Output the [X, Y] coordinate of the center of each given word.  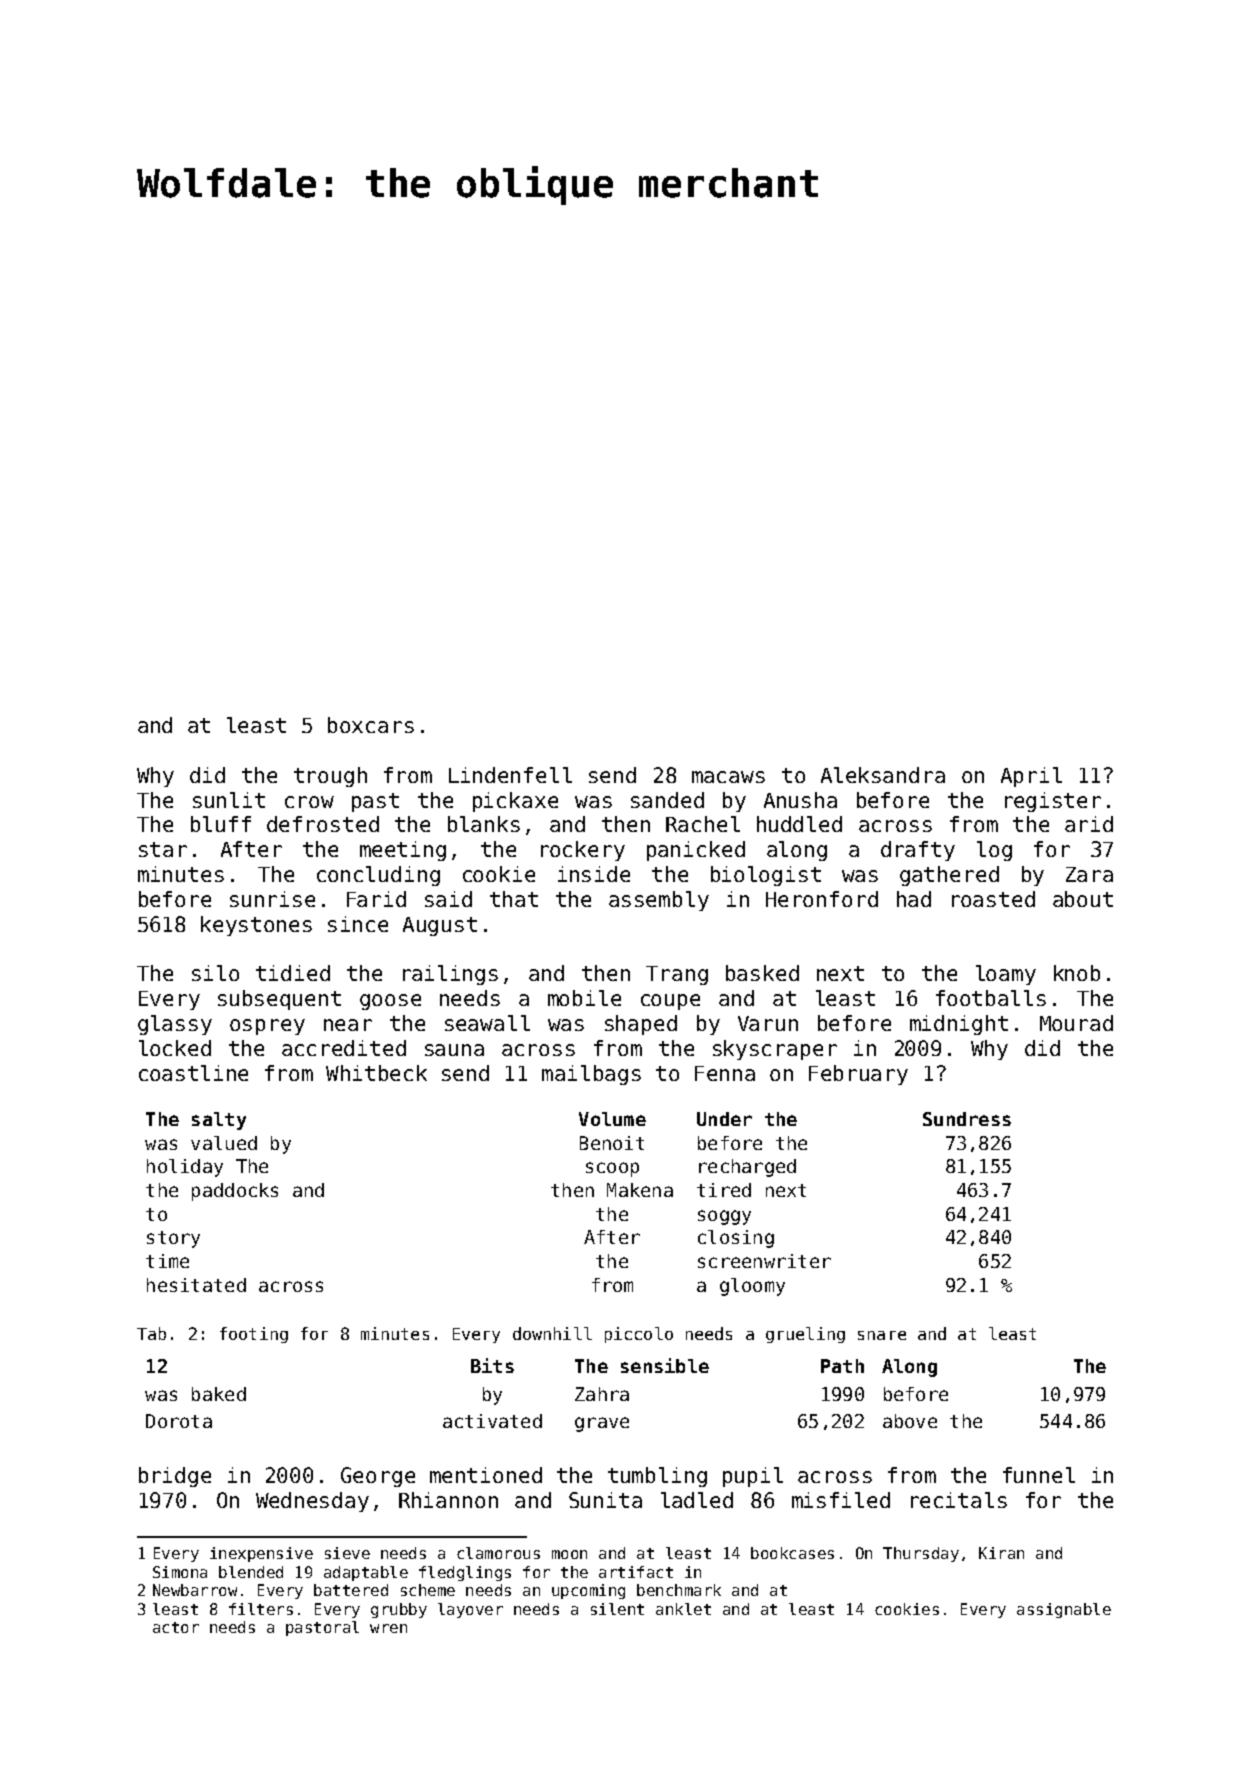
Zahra [602, 1394]
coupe [670, 1002]
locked [175, 1048]
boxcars [371, 725]
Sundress [967, 1119]
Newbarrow [195, 1590]
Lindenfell [510, 775]
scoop [612, 1169]
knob [1077, 973]
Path [842, 1366]
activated [492, 1421]
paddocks [235, 1192]
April [1031, 777]
